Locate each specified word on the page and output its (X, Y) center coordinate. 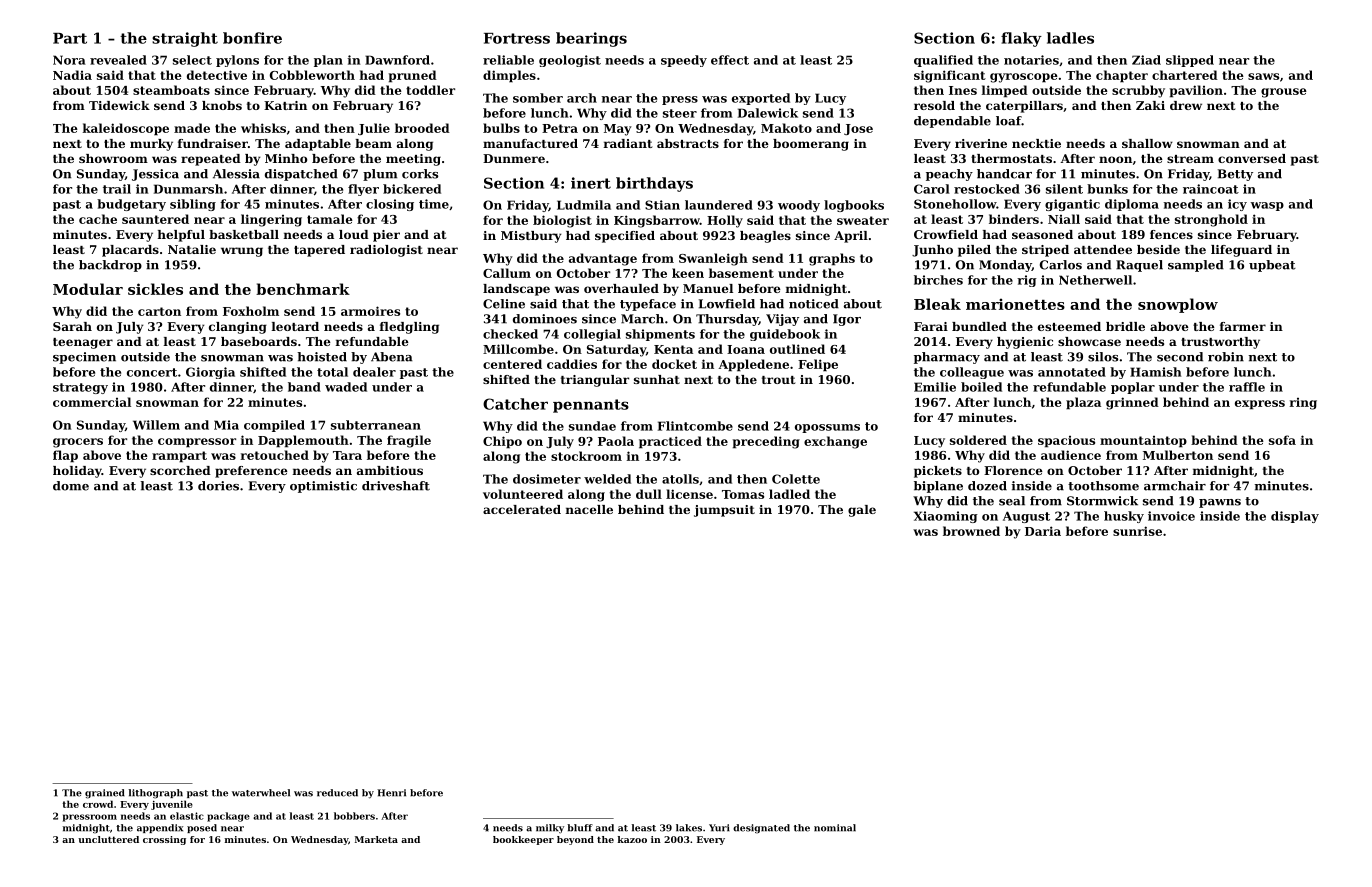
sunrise (1137, 531)
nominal (835, 828)
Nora (69, 60)
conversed (1252, 158)
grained (105, 794)
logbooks (854, 206)
